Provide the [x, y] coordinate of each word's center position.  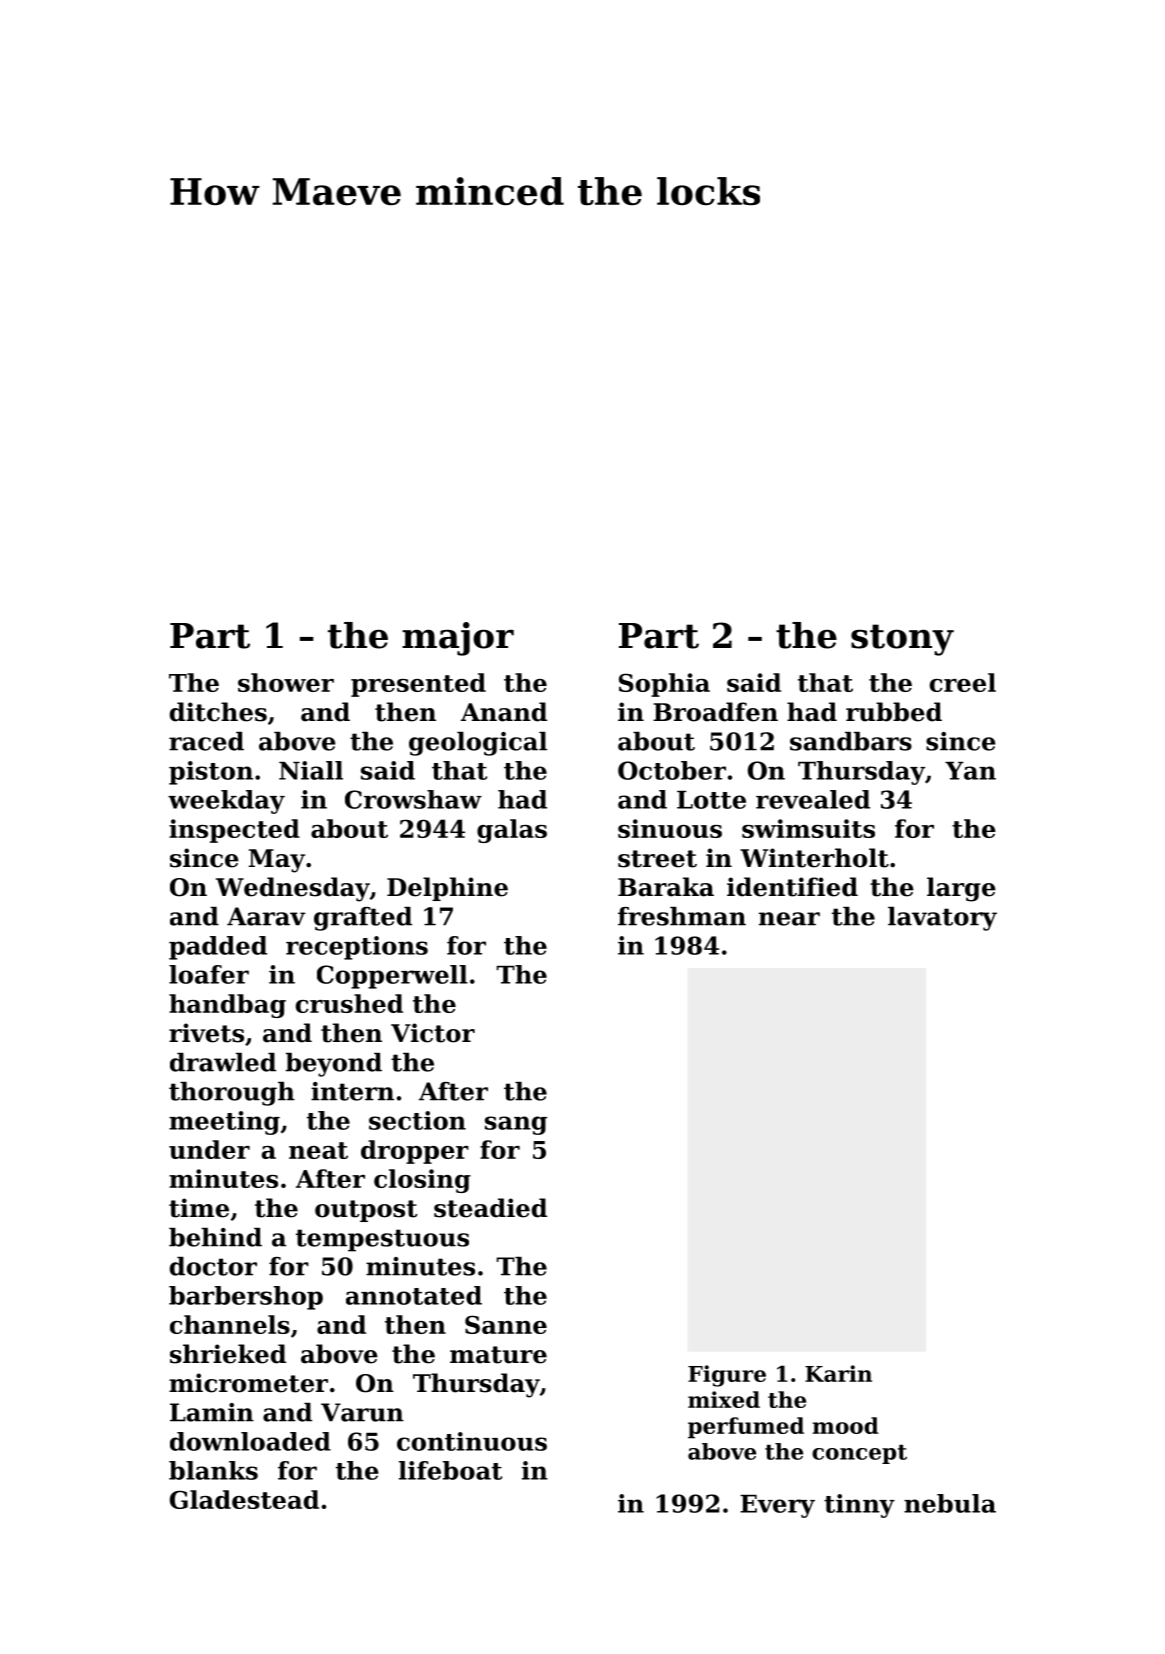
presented [418, 685]
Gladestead [244, 1499]
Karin [838, 1373]
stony [902, 640]
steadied [490, 1208]
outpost [366, 1211]
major [458, 639]
